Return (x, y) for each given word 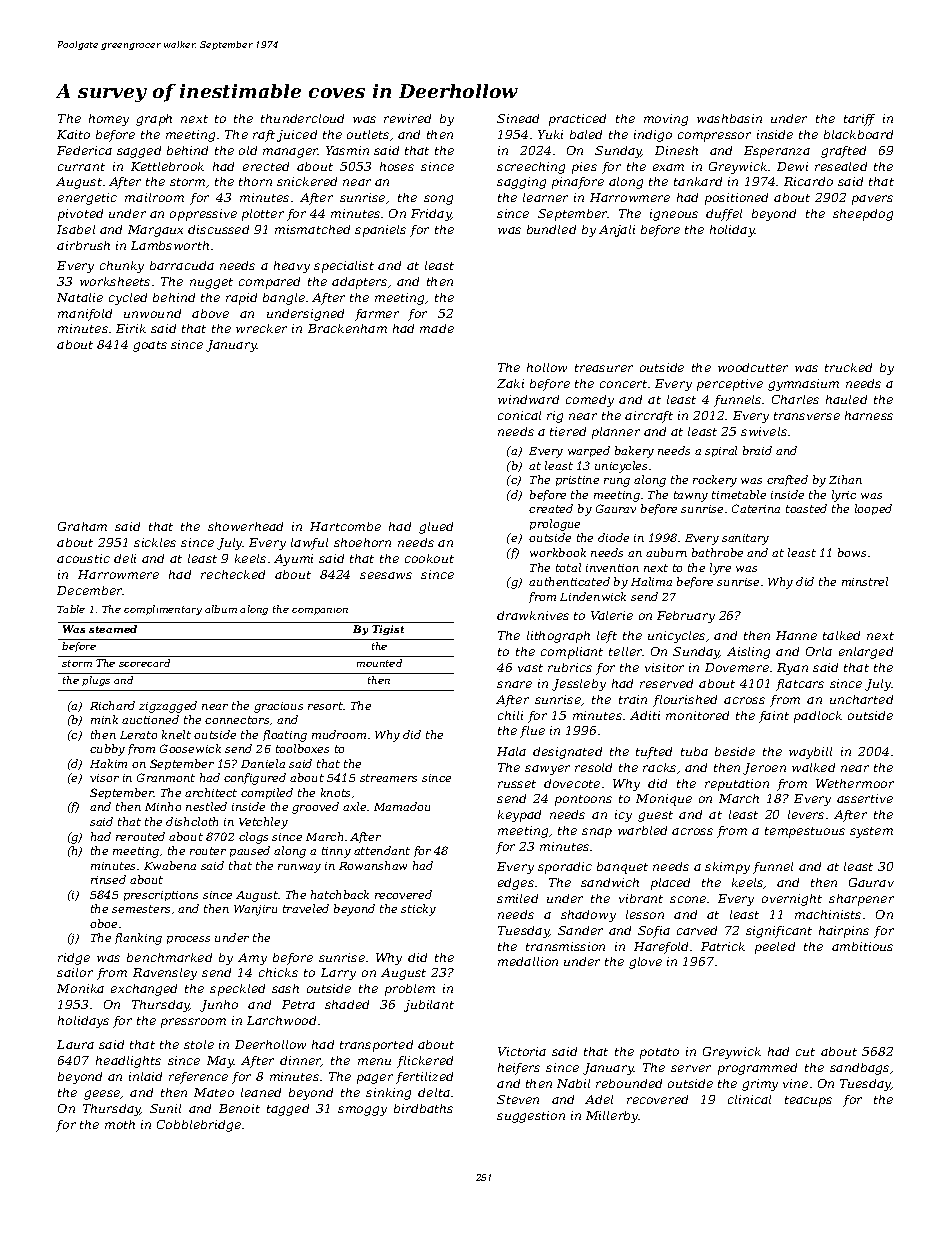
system (871, 832)
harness (869, 415)
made (437, 328)
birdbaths (423, 1108)
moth (120, 1124)
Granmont (166, 777)
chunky (122, 267)
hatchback (340, 894)
